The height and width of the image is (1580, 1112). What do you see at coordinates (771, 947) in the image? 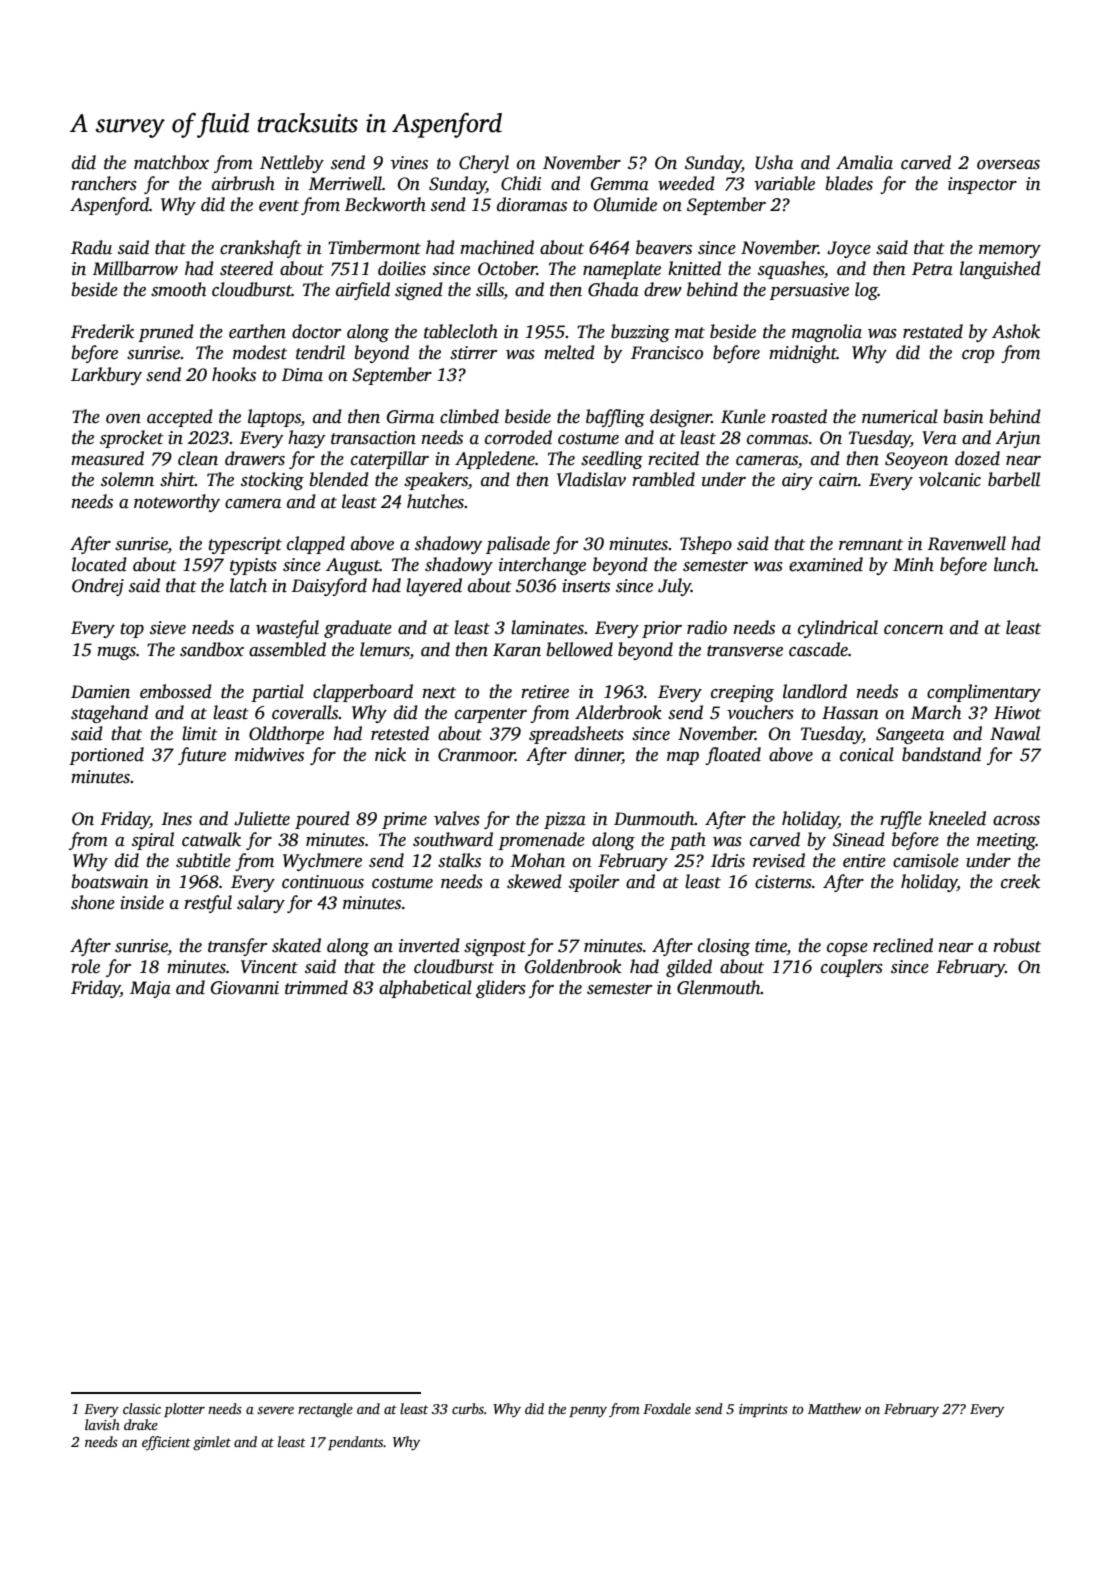
I see `time` at bounding box center [771, 947].
